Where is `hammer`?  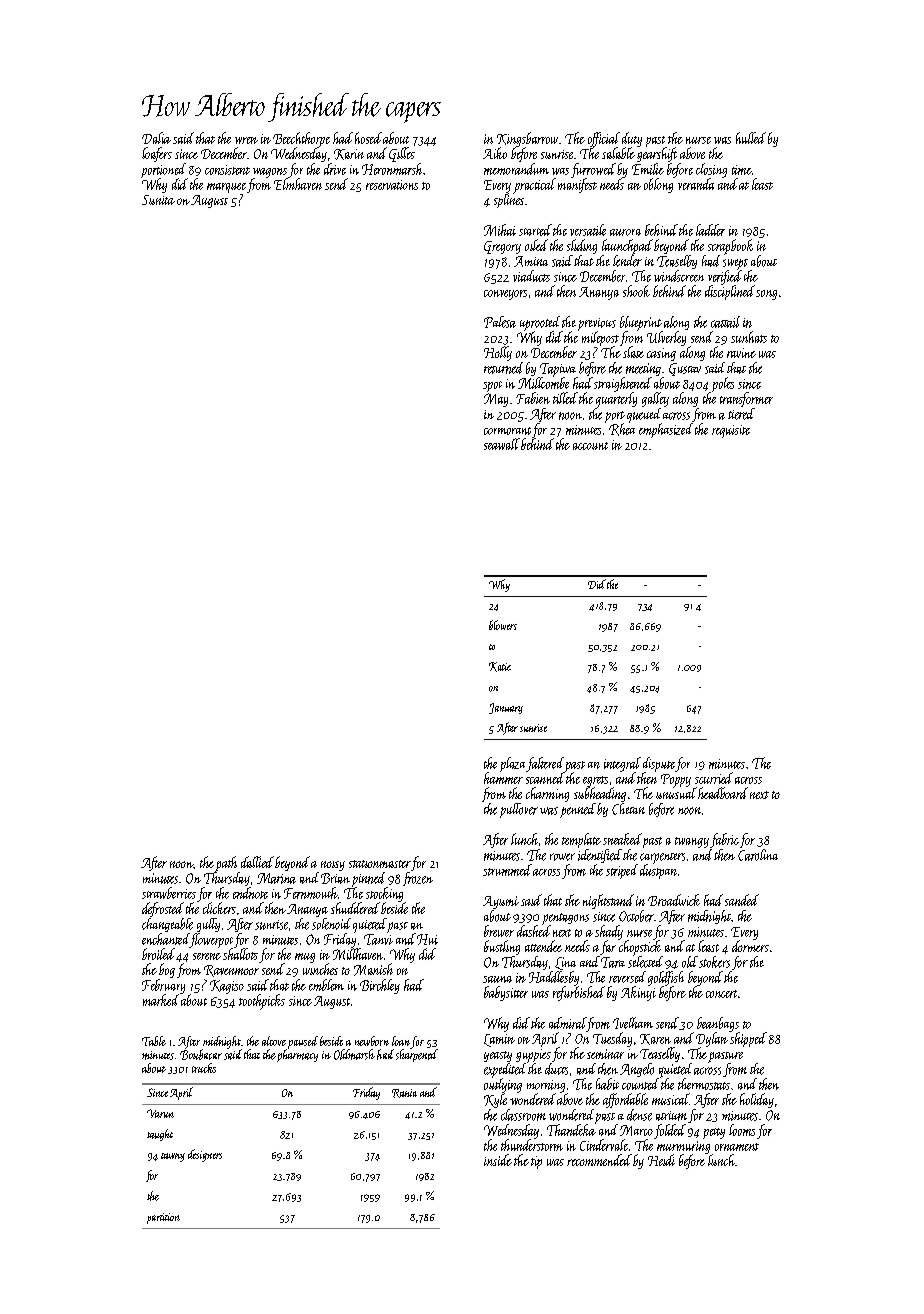 hammer is located at coordinates (503, 778).
